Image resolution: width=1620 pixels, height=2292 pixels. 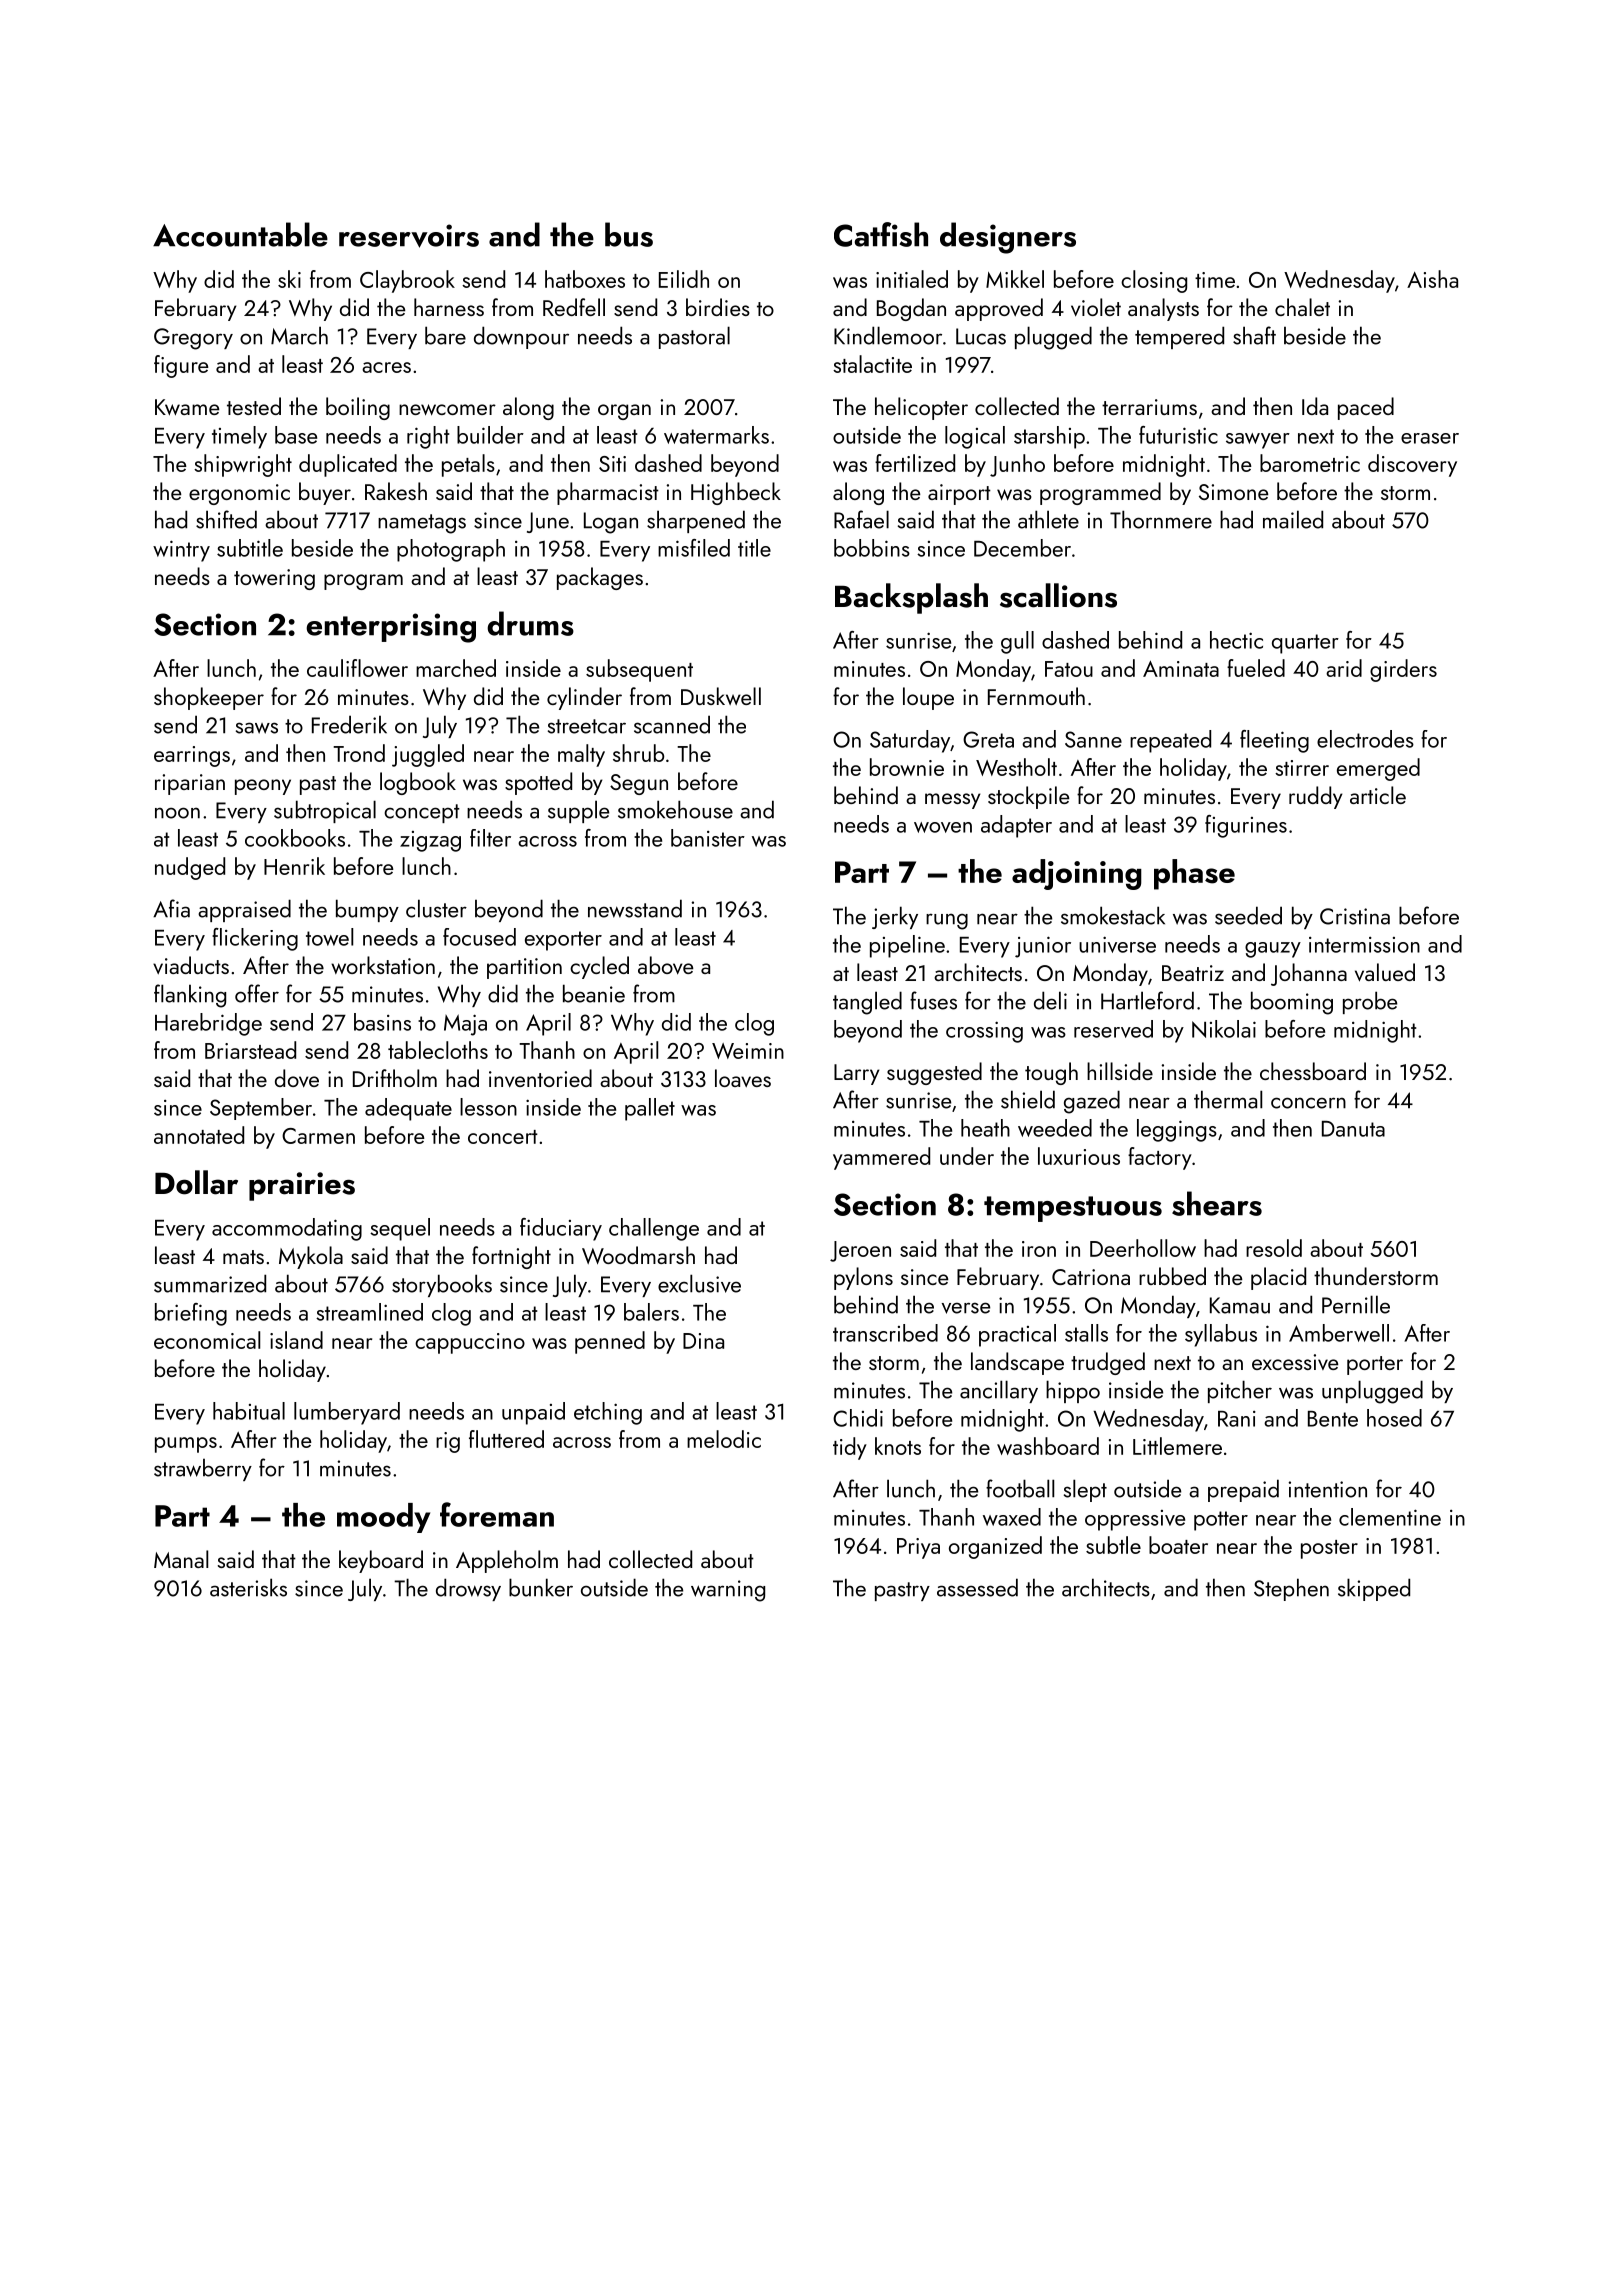 I want to click on ergonomic, so click(x=239, y=494).
